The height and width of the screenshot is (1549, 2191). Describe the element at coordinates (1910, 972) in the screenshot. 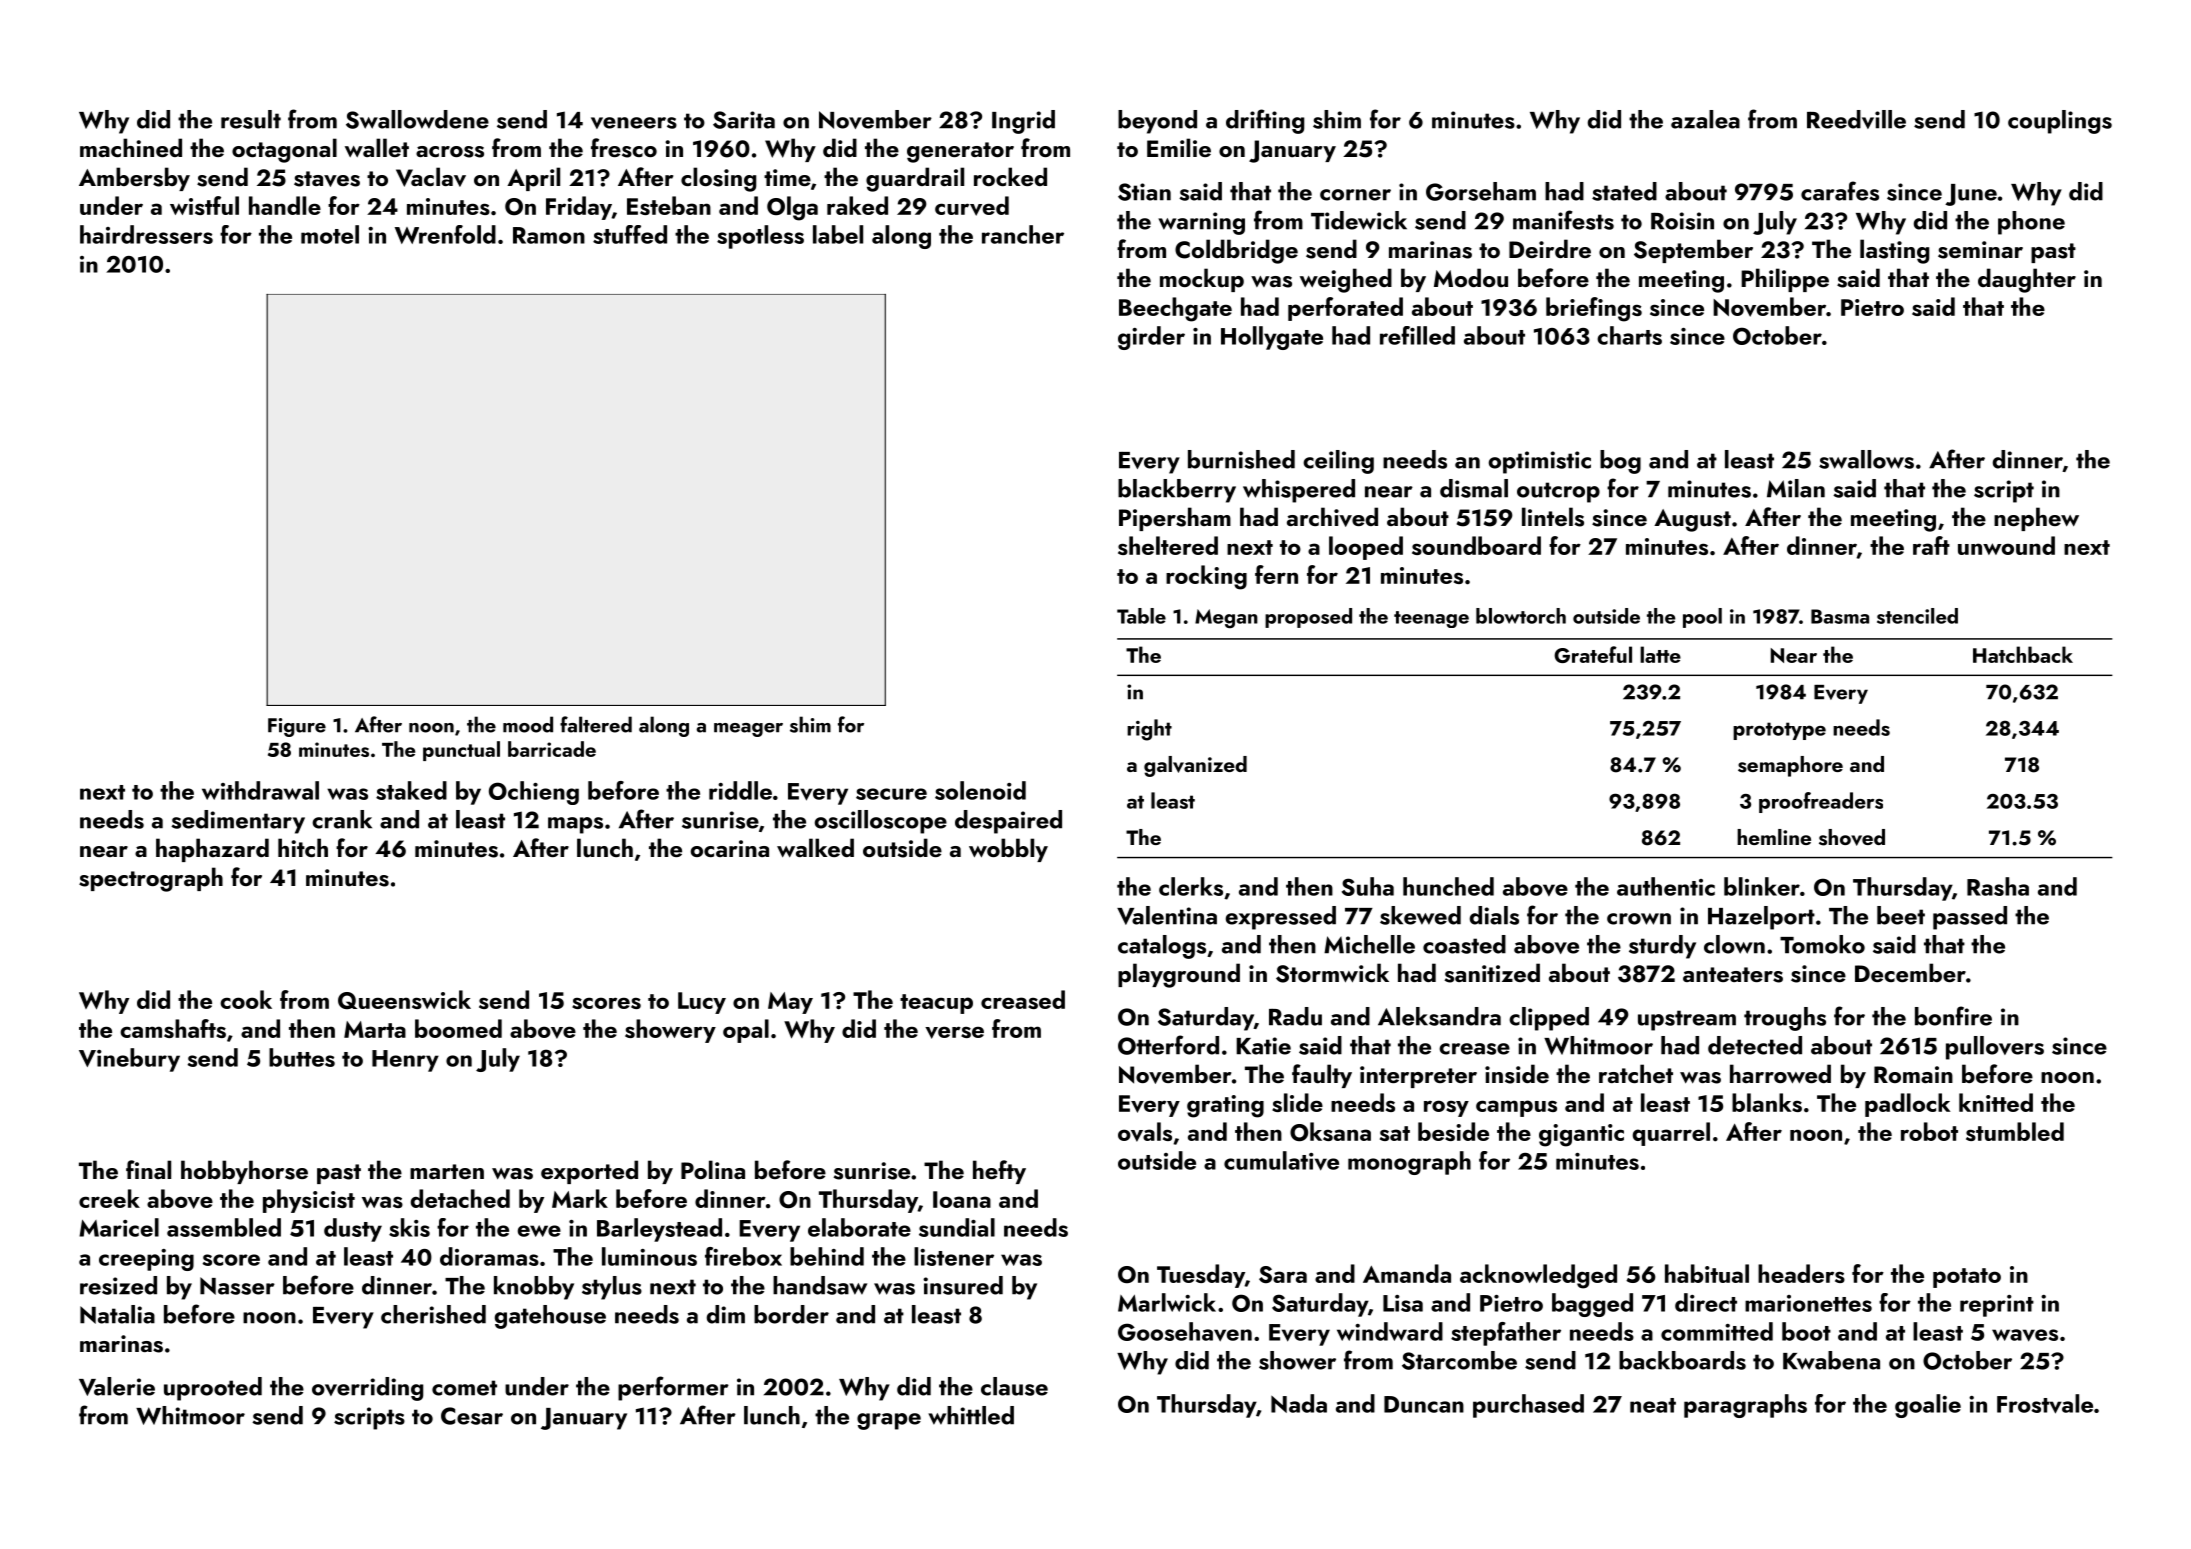

I see `December` at that location.
